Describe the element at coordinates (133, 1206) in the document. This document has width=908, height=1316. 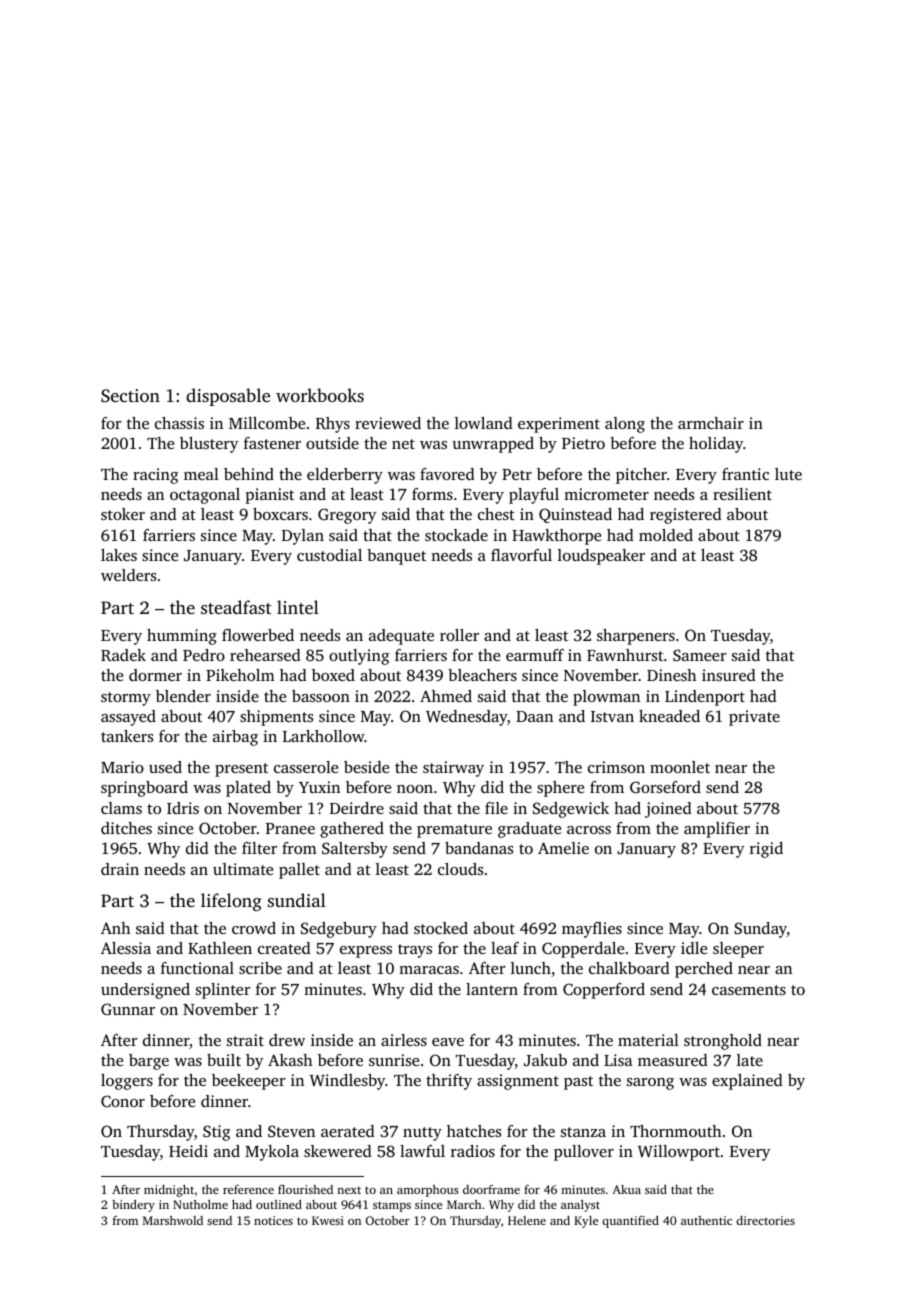
I see `bindery` at that location.
